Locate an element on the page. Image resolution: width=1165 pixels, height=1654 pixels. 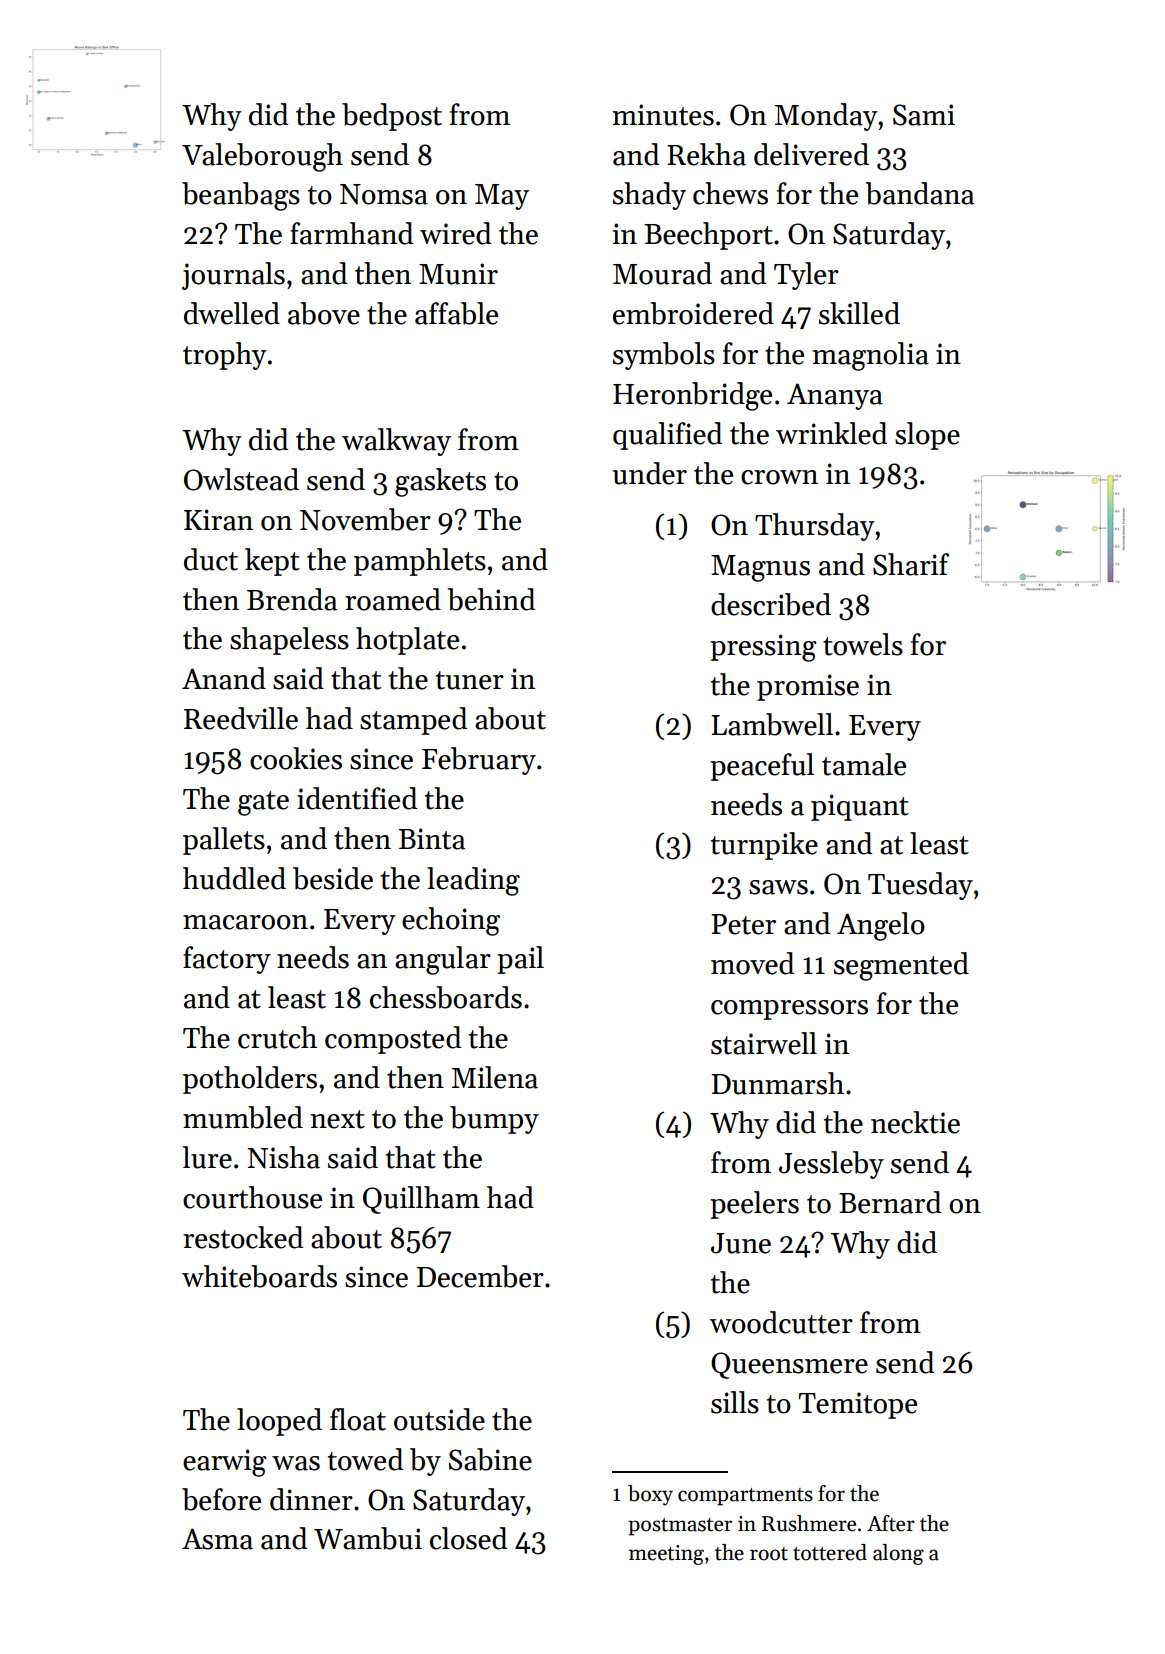
next is located at coordinates (337, 1119).
